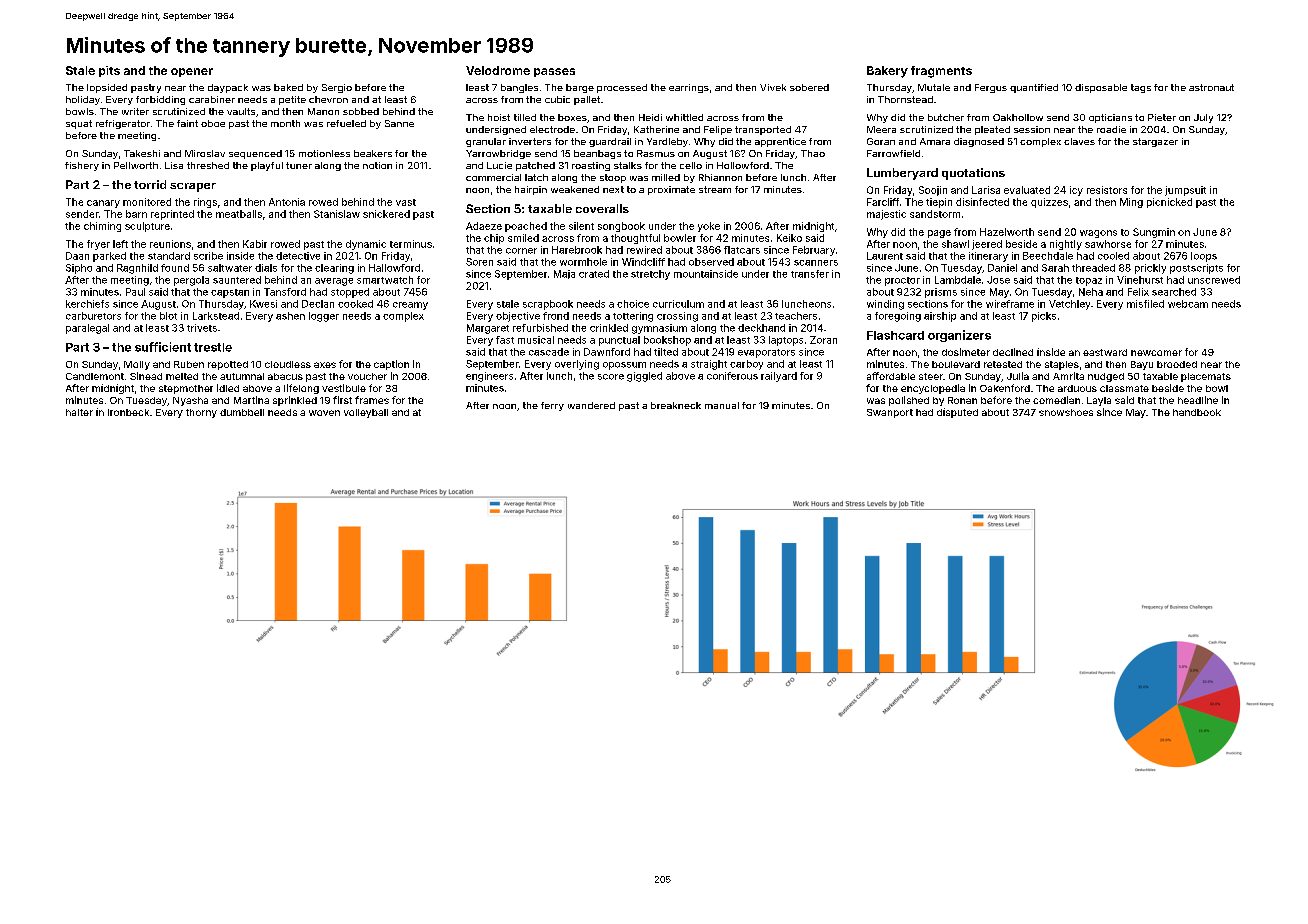  I want to click on claves, so click(1079, 141).
